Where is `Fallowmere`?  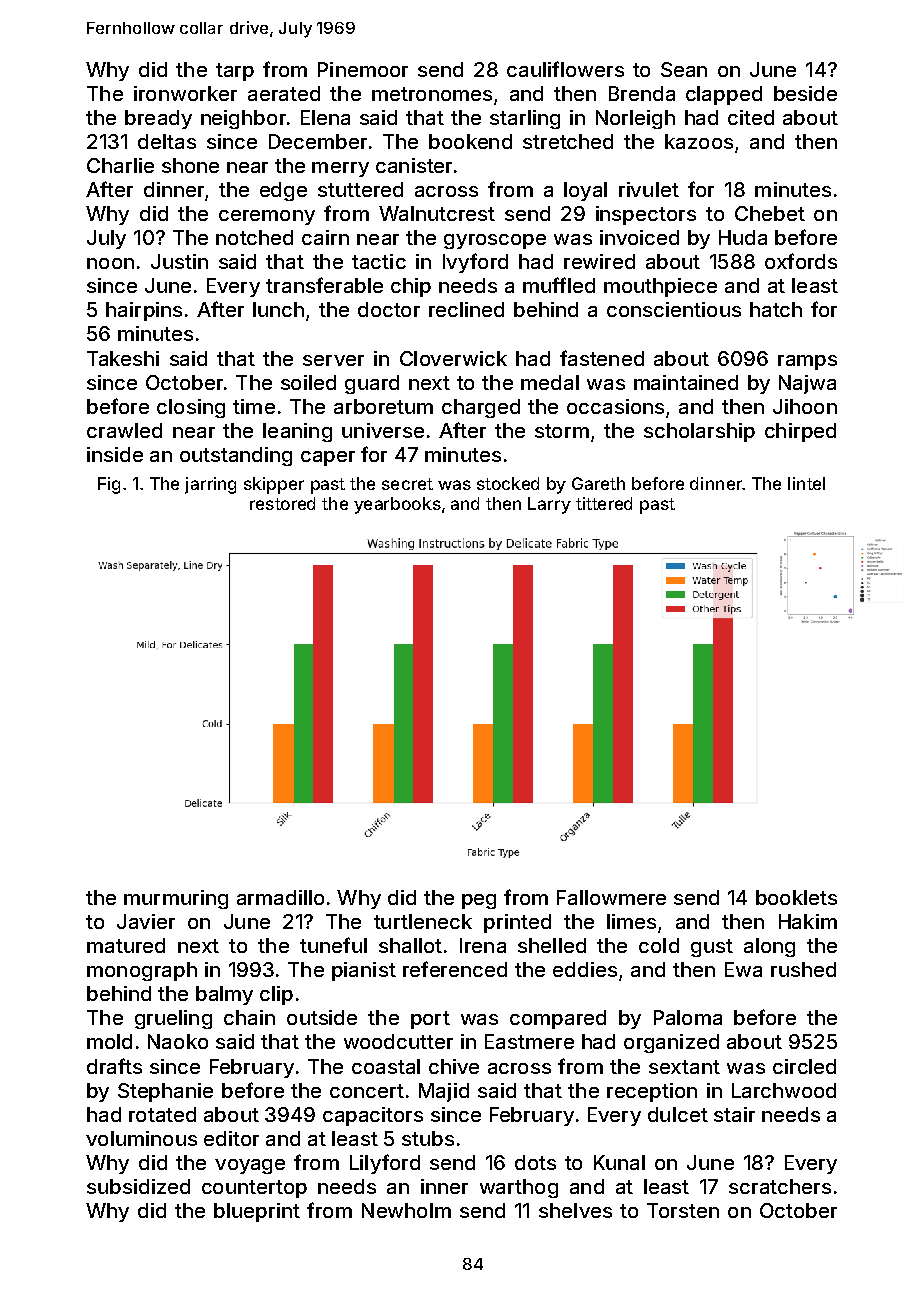 Fallowmere is located at coordinates (611, 897).
